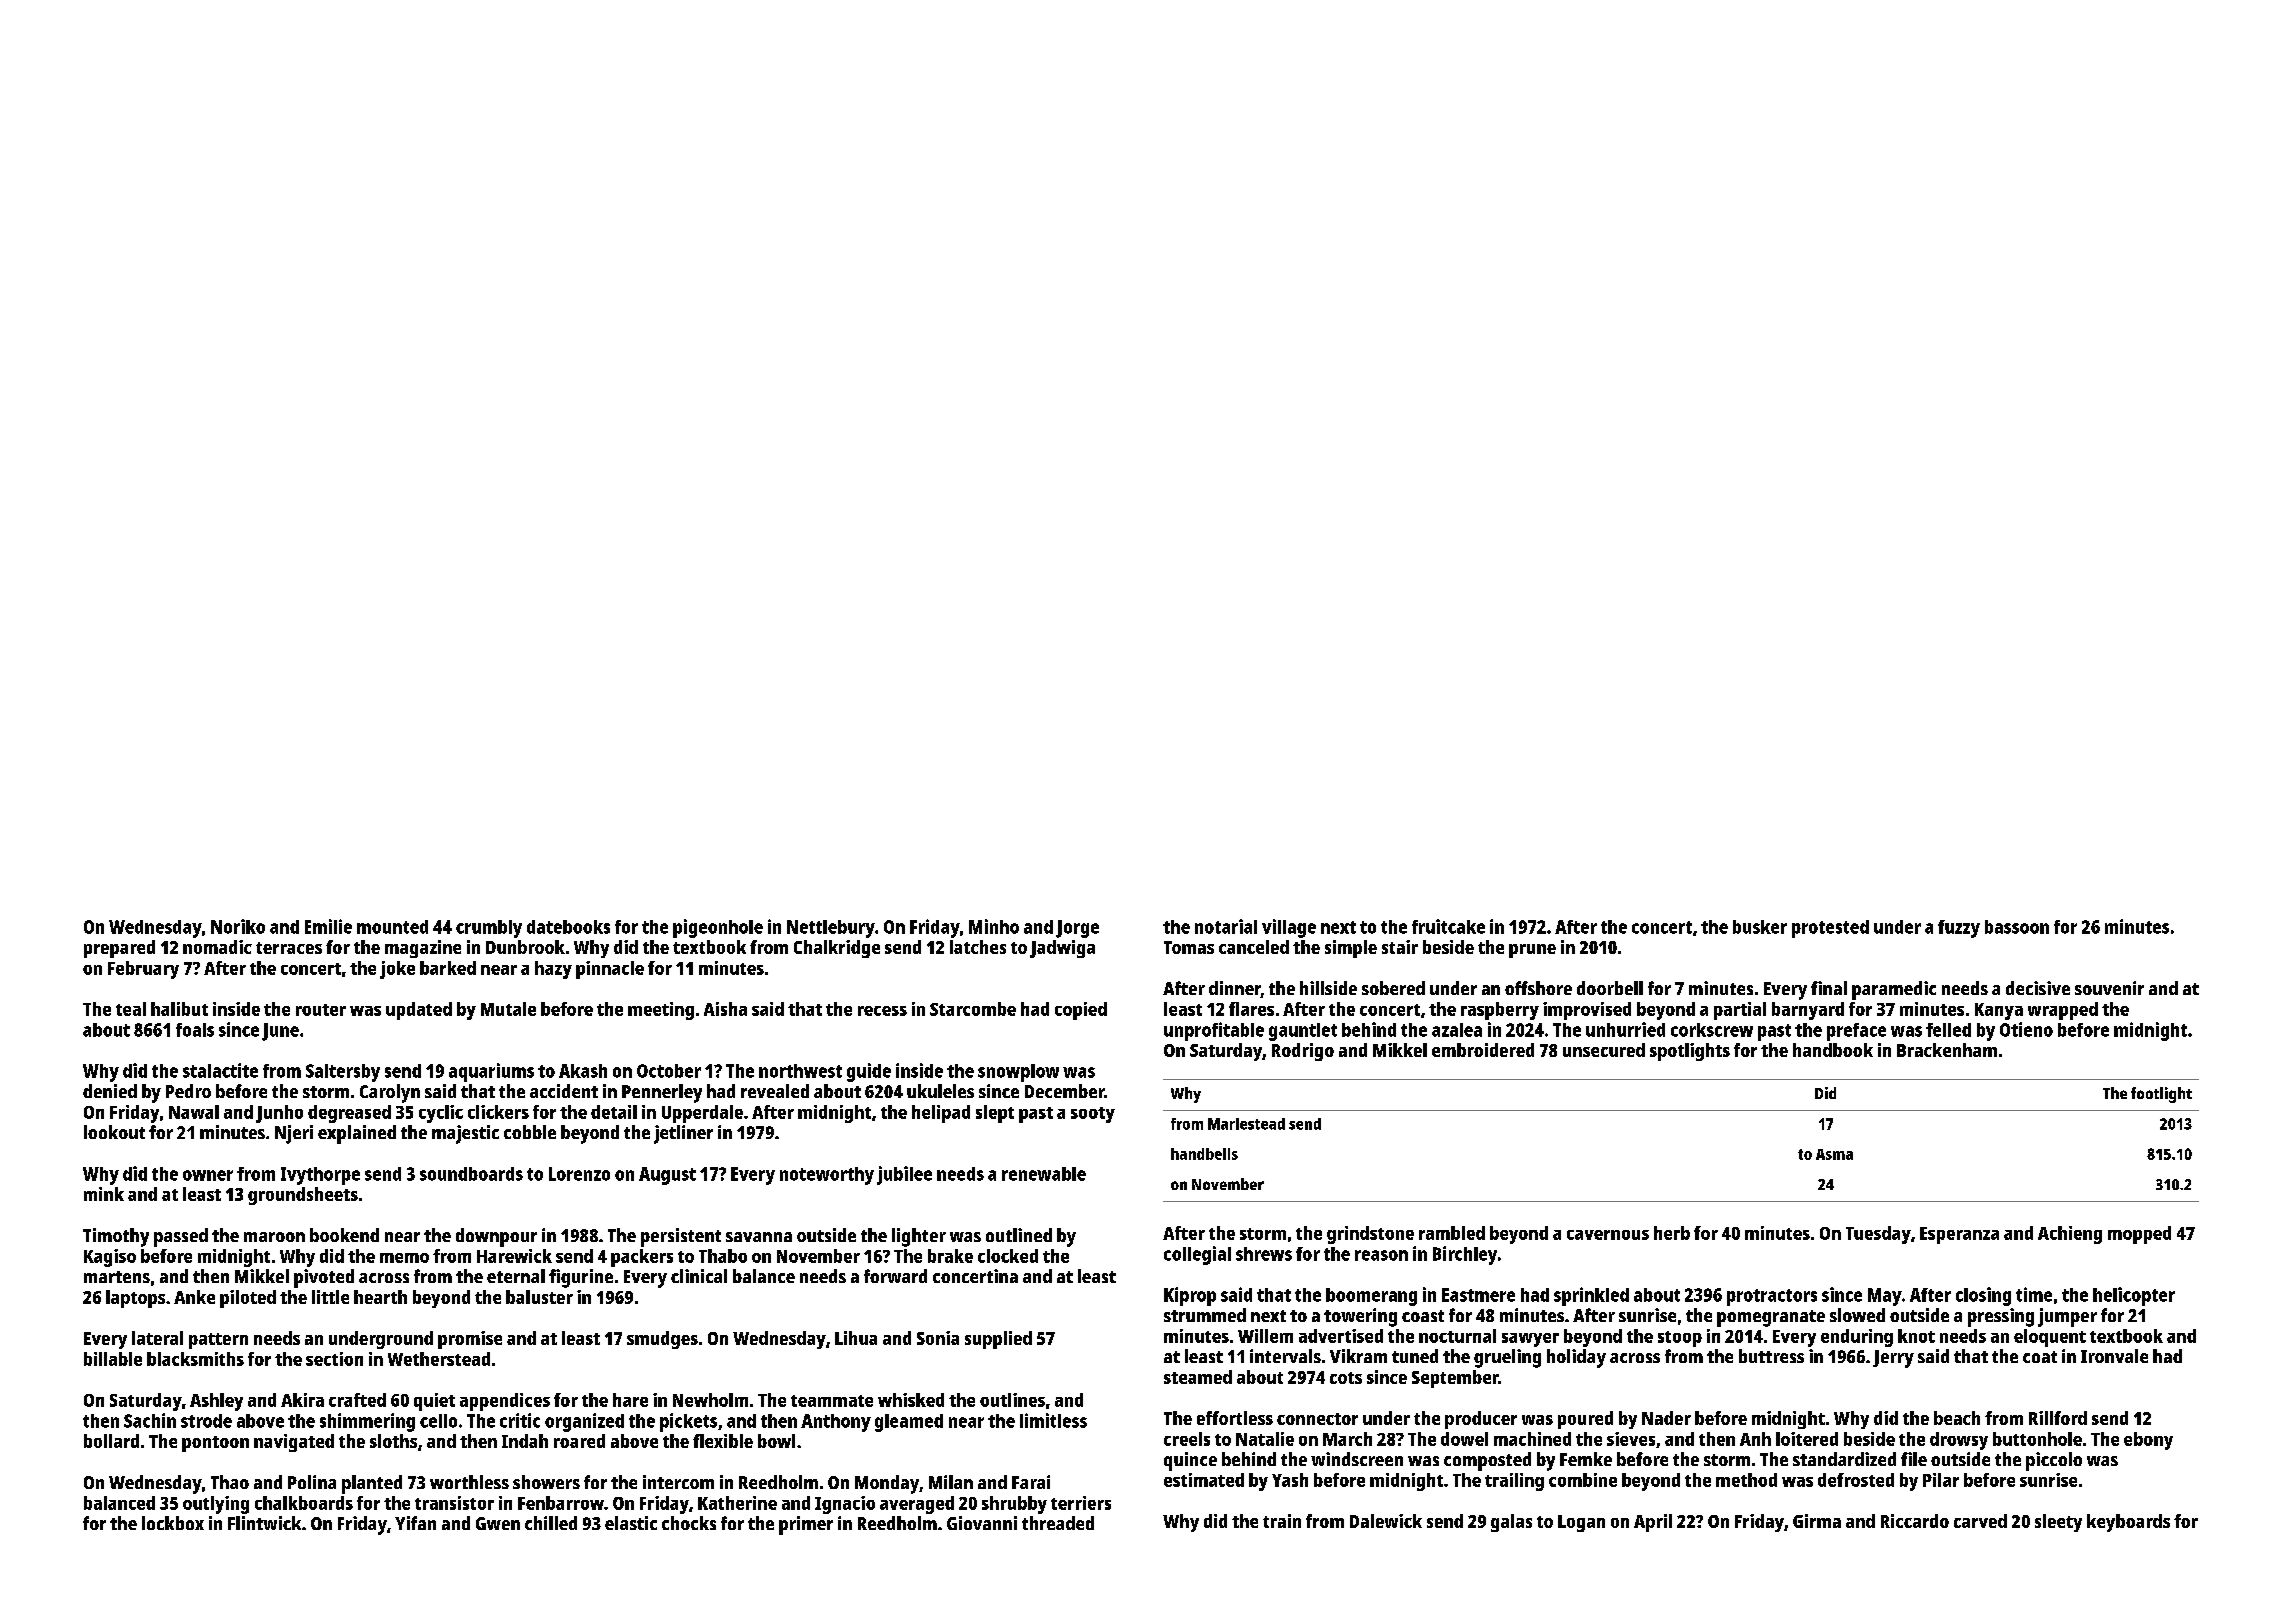  Describe the element at coordinates (419, 1011) in the document. I see `updated` at that location.
